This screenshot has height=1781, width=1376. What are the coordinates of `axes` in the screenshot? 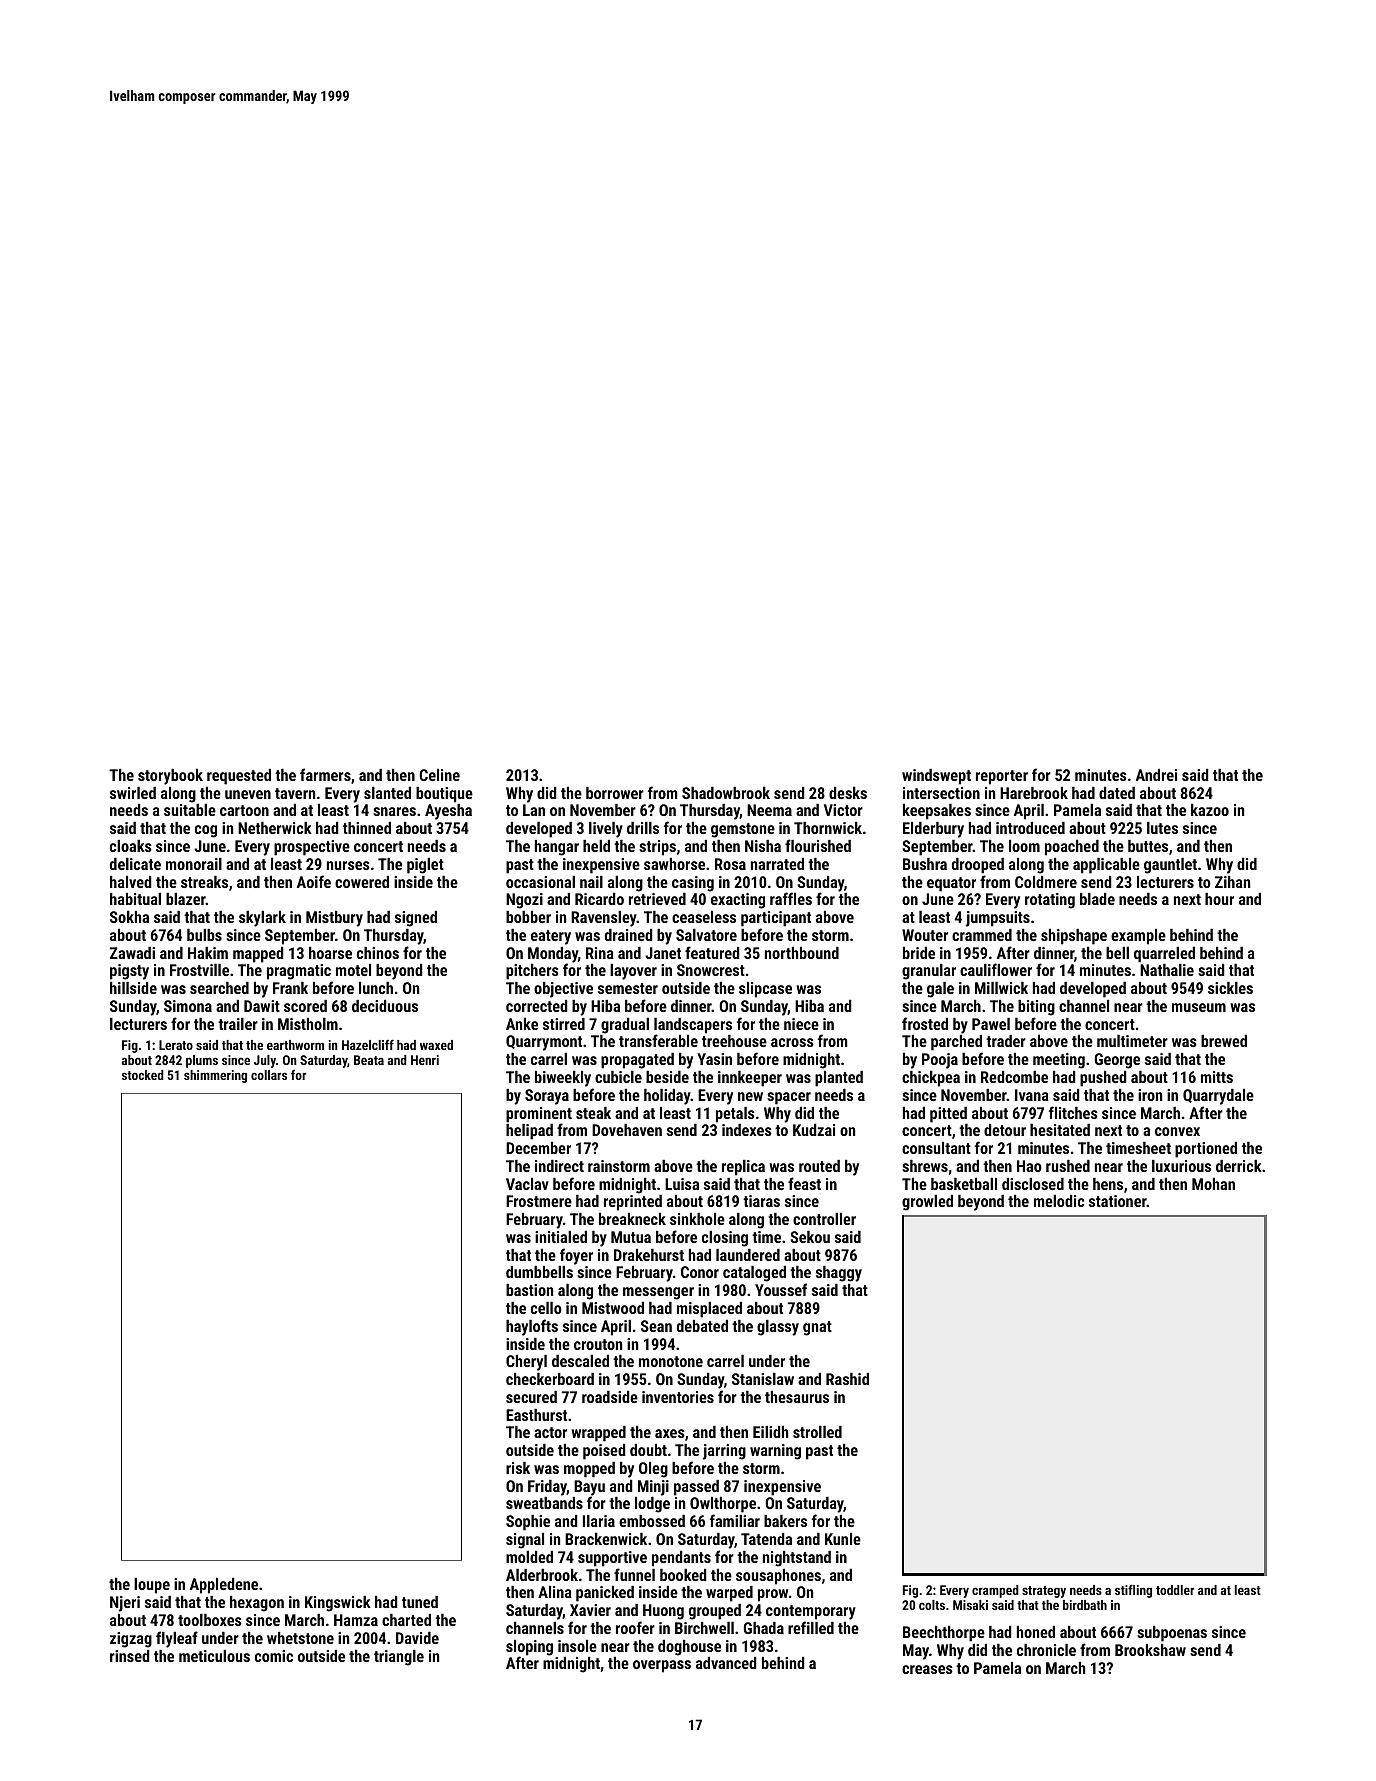 It's located at (670, 1433).
